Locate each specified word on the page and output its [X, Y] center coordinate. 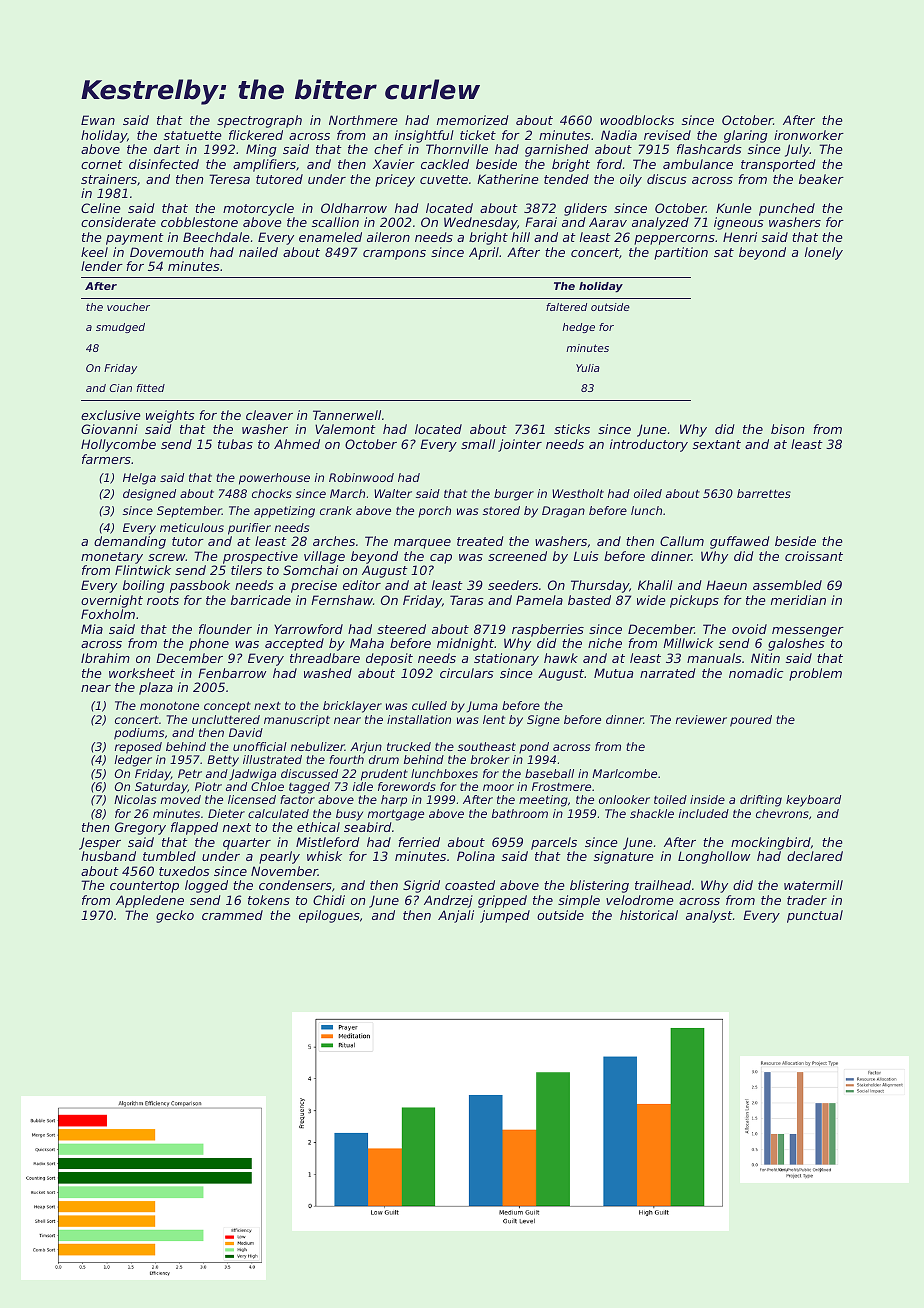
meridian [798, 600]
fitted [151, 388]
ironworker [809, 135]
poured [751, 721]
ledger [133, 761]
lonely [824, 253]
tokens [269, 900]
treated [480, 541]
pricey [395, 180]
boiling [144, 586]
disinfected [164, 164]
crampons [394, 255]
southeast [487, 746]
